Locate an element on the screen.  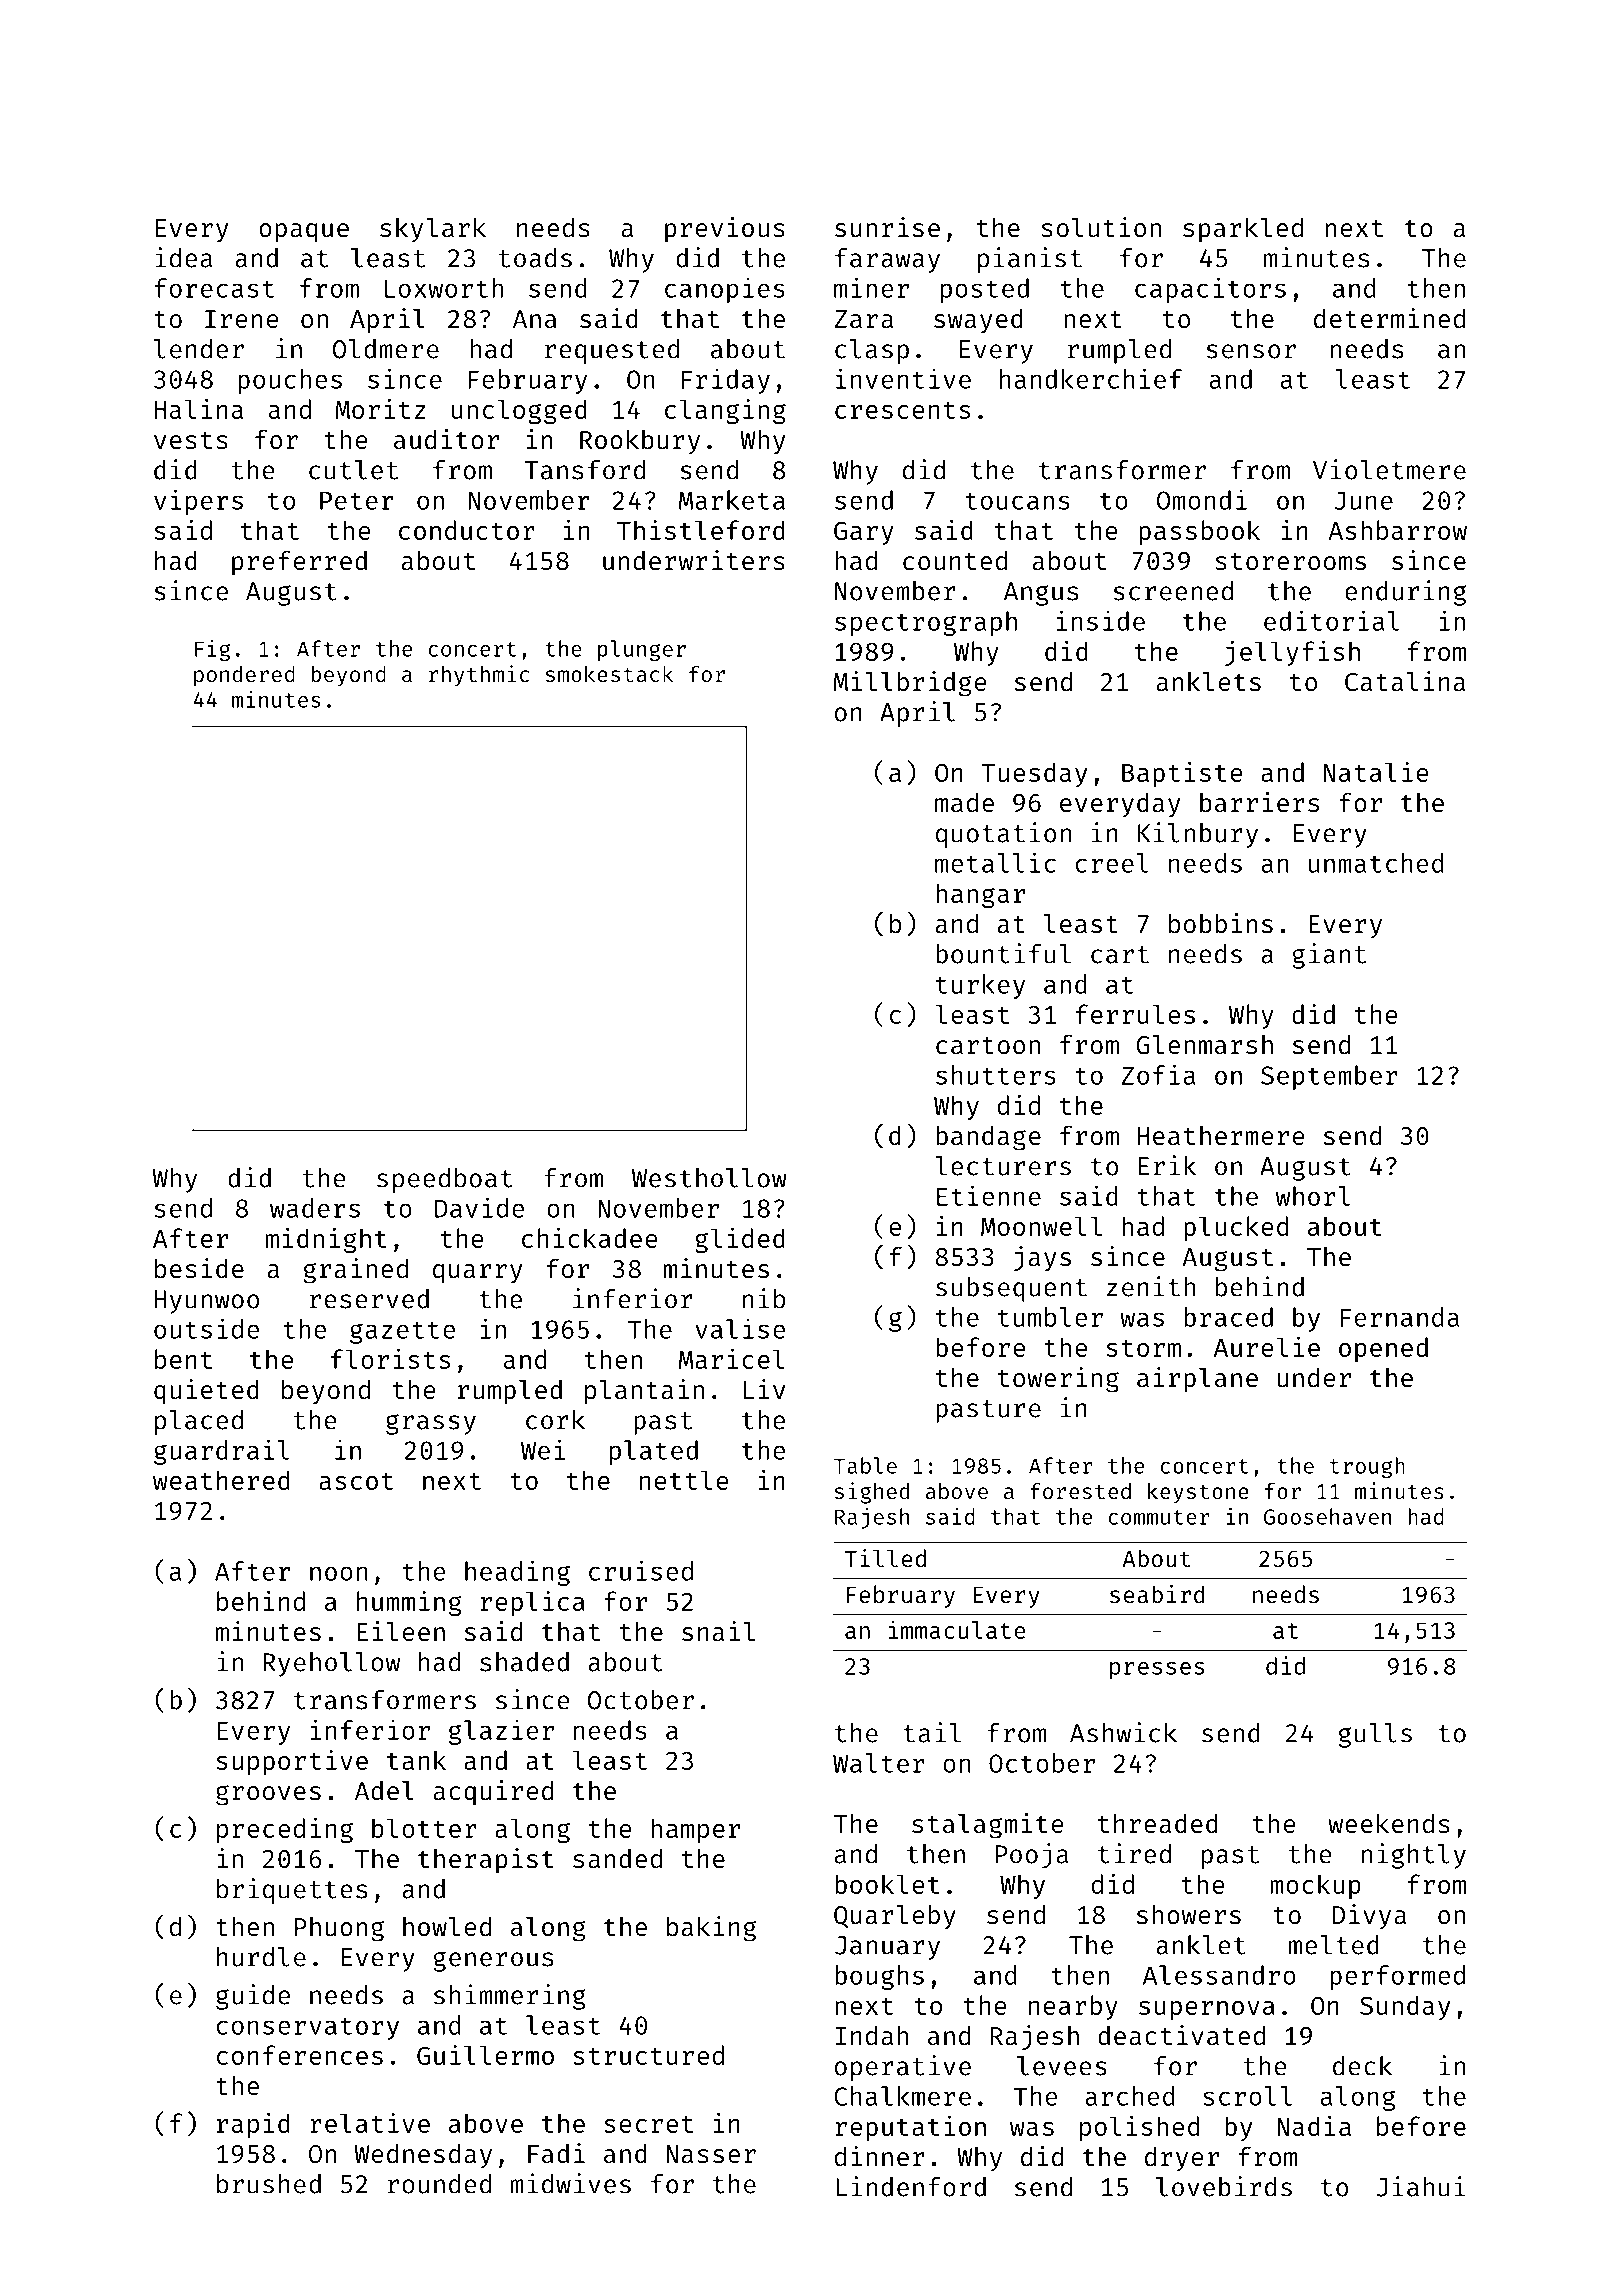
opaque is located at coordinates (304, 233).
